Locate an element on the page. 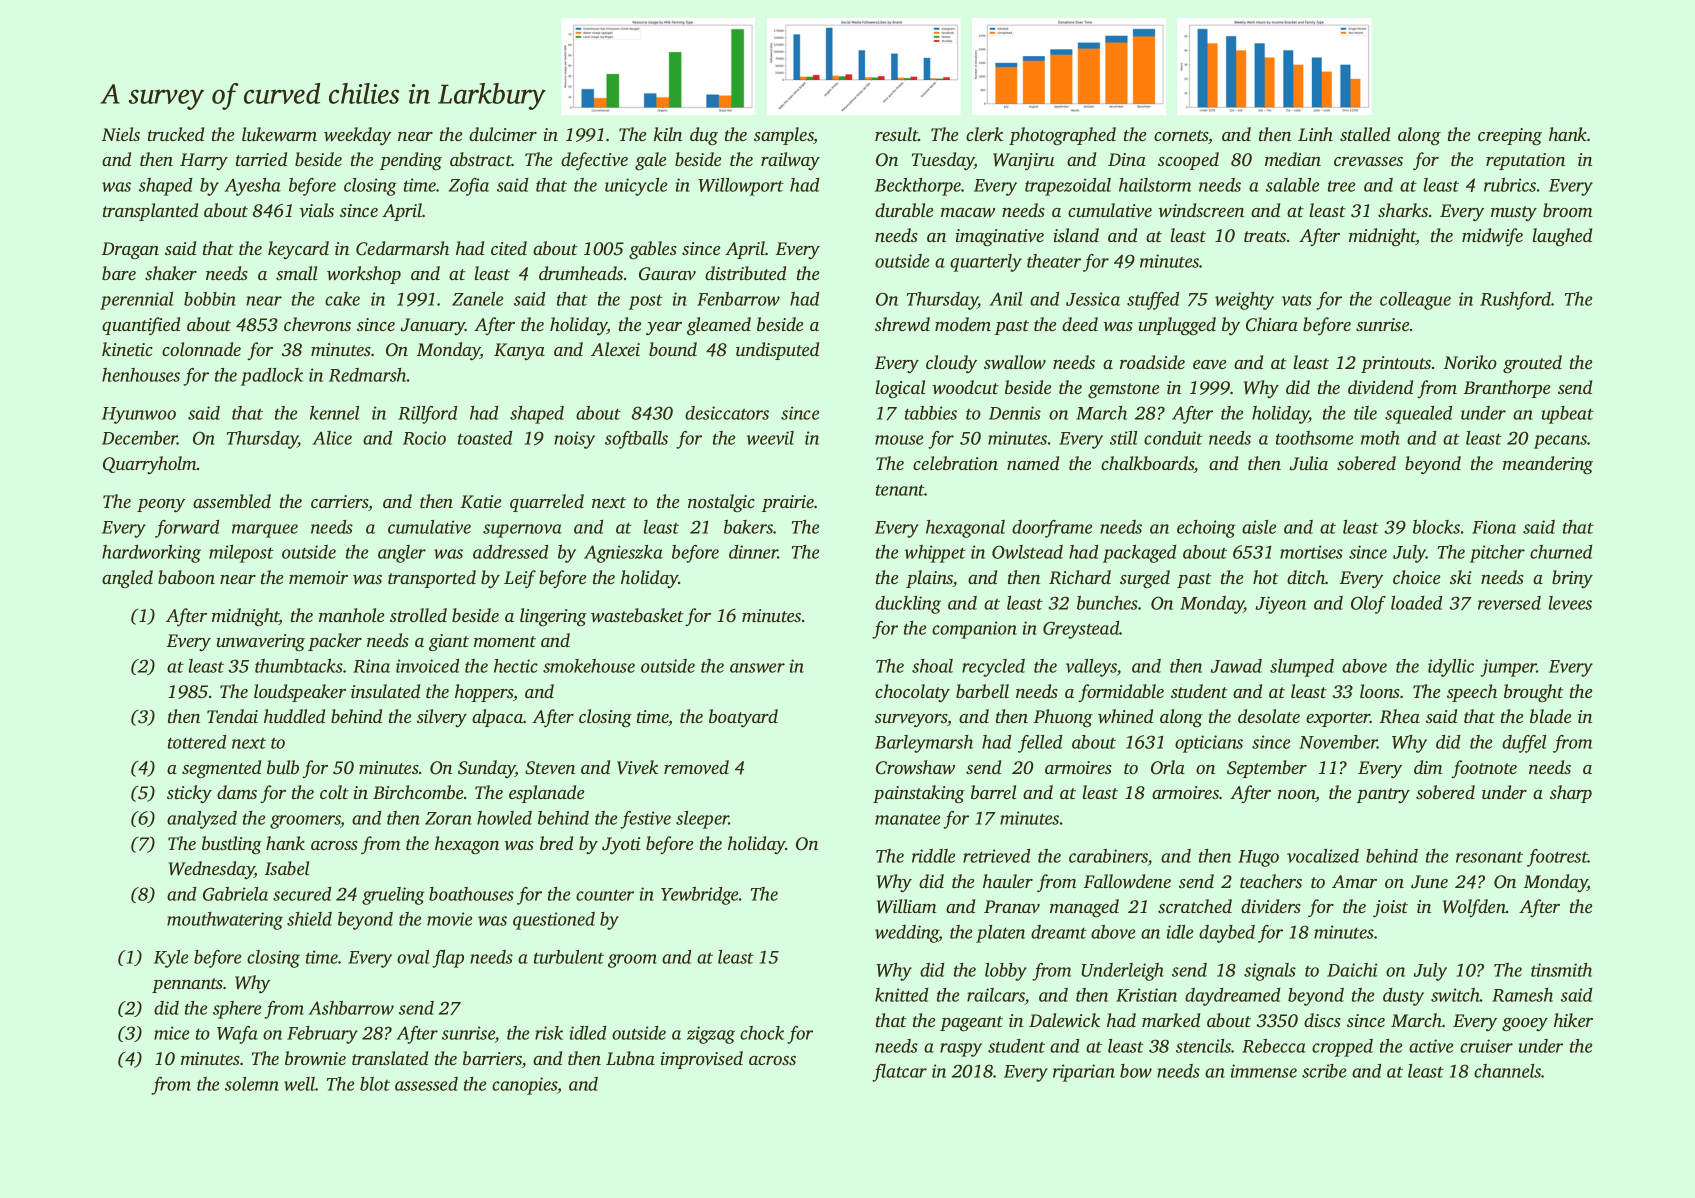 The image size is (1695, 1198). silvery is located at coordinates (442, 718).
